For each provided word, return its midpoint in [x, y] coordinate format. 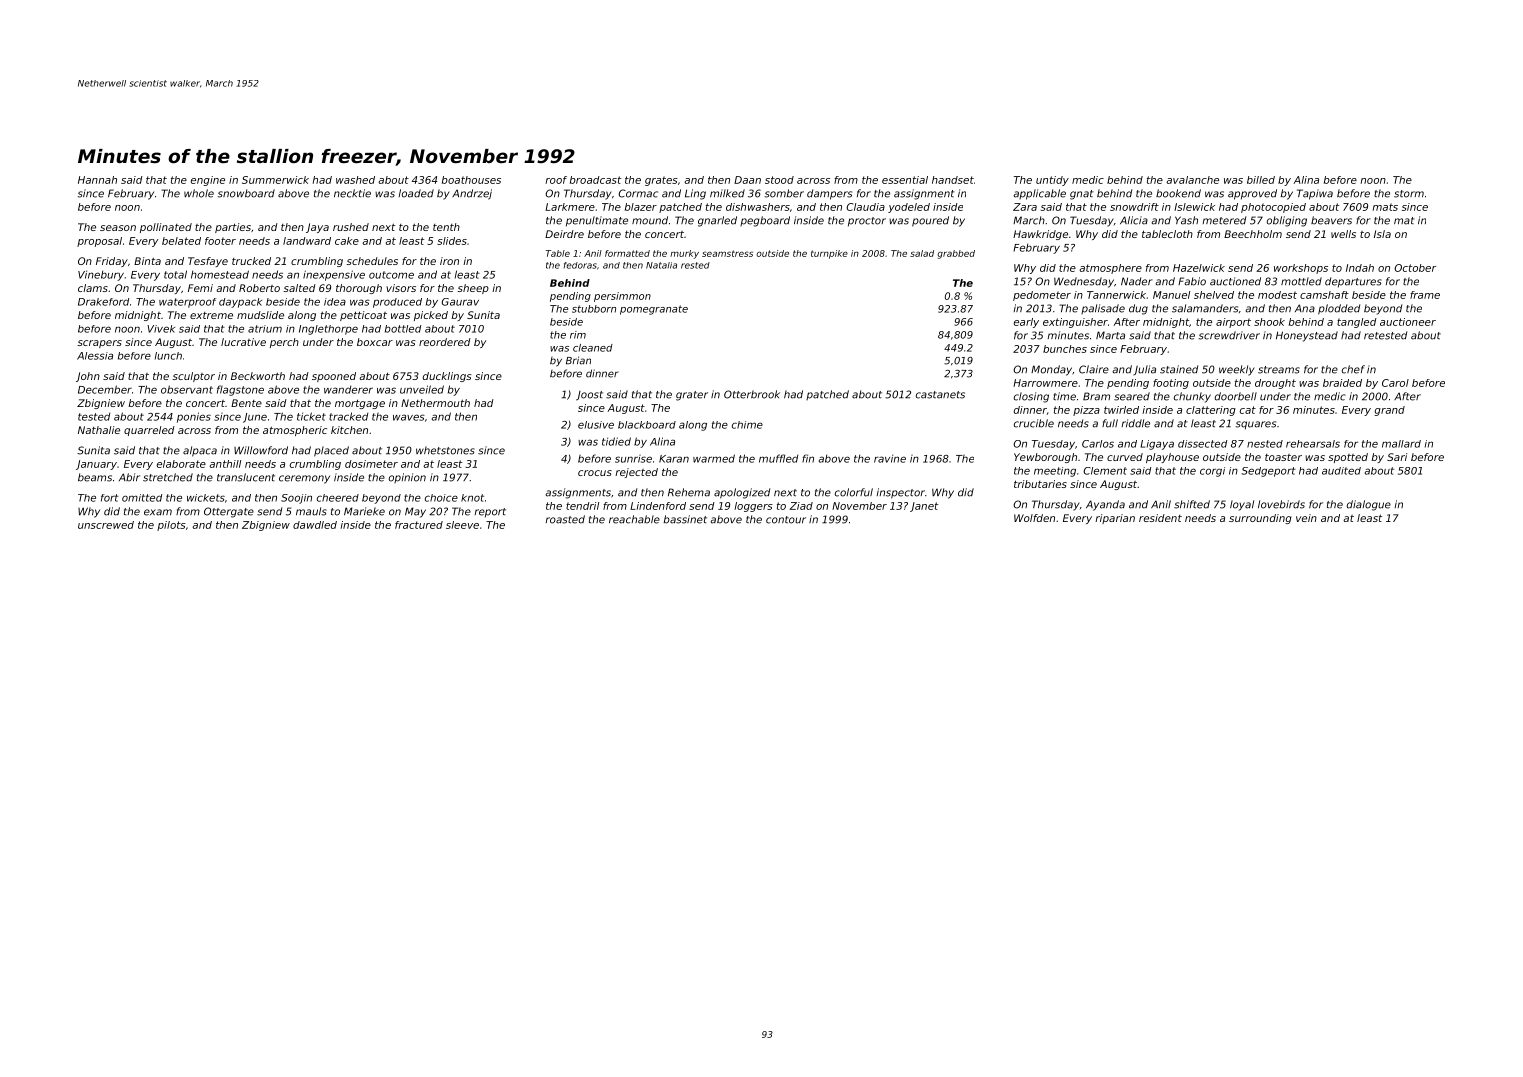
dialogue [1369, 505]
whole [199, 193]
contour [786, 520]
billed [1261, 180]
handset [953, 180]
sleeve [462, 525]
